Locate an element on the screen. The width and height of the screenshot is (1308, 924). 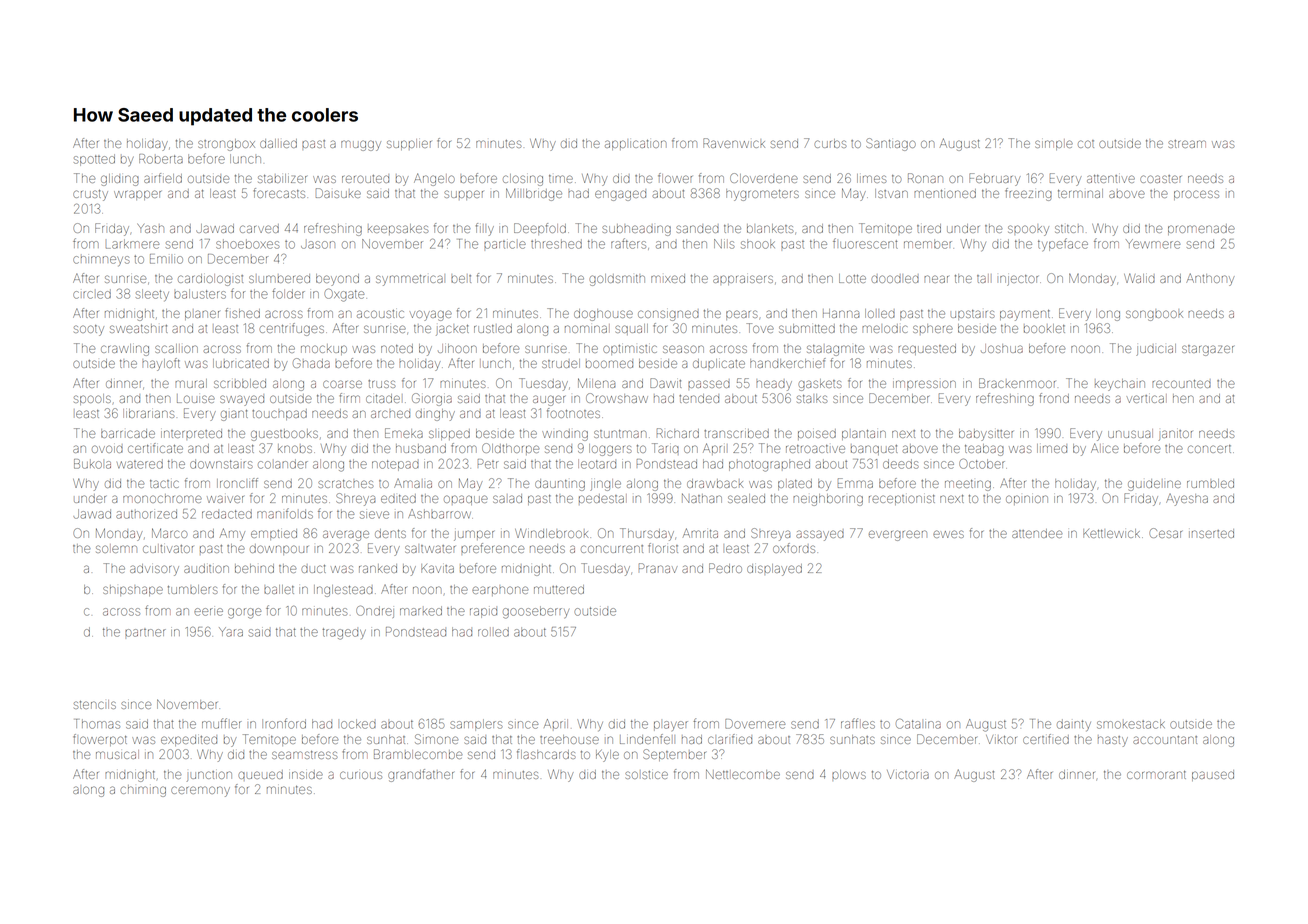
carved is located at coordinates (259, 228).
